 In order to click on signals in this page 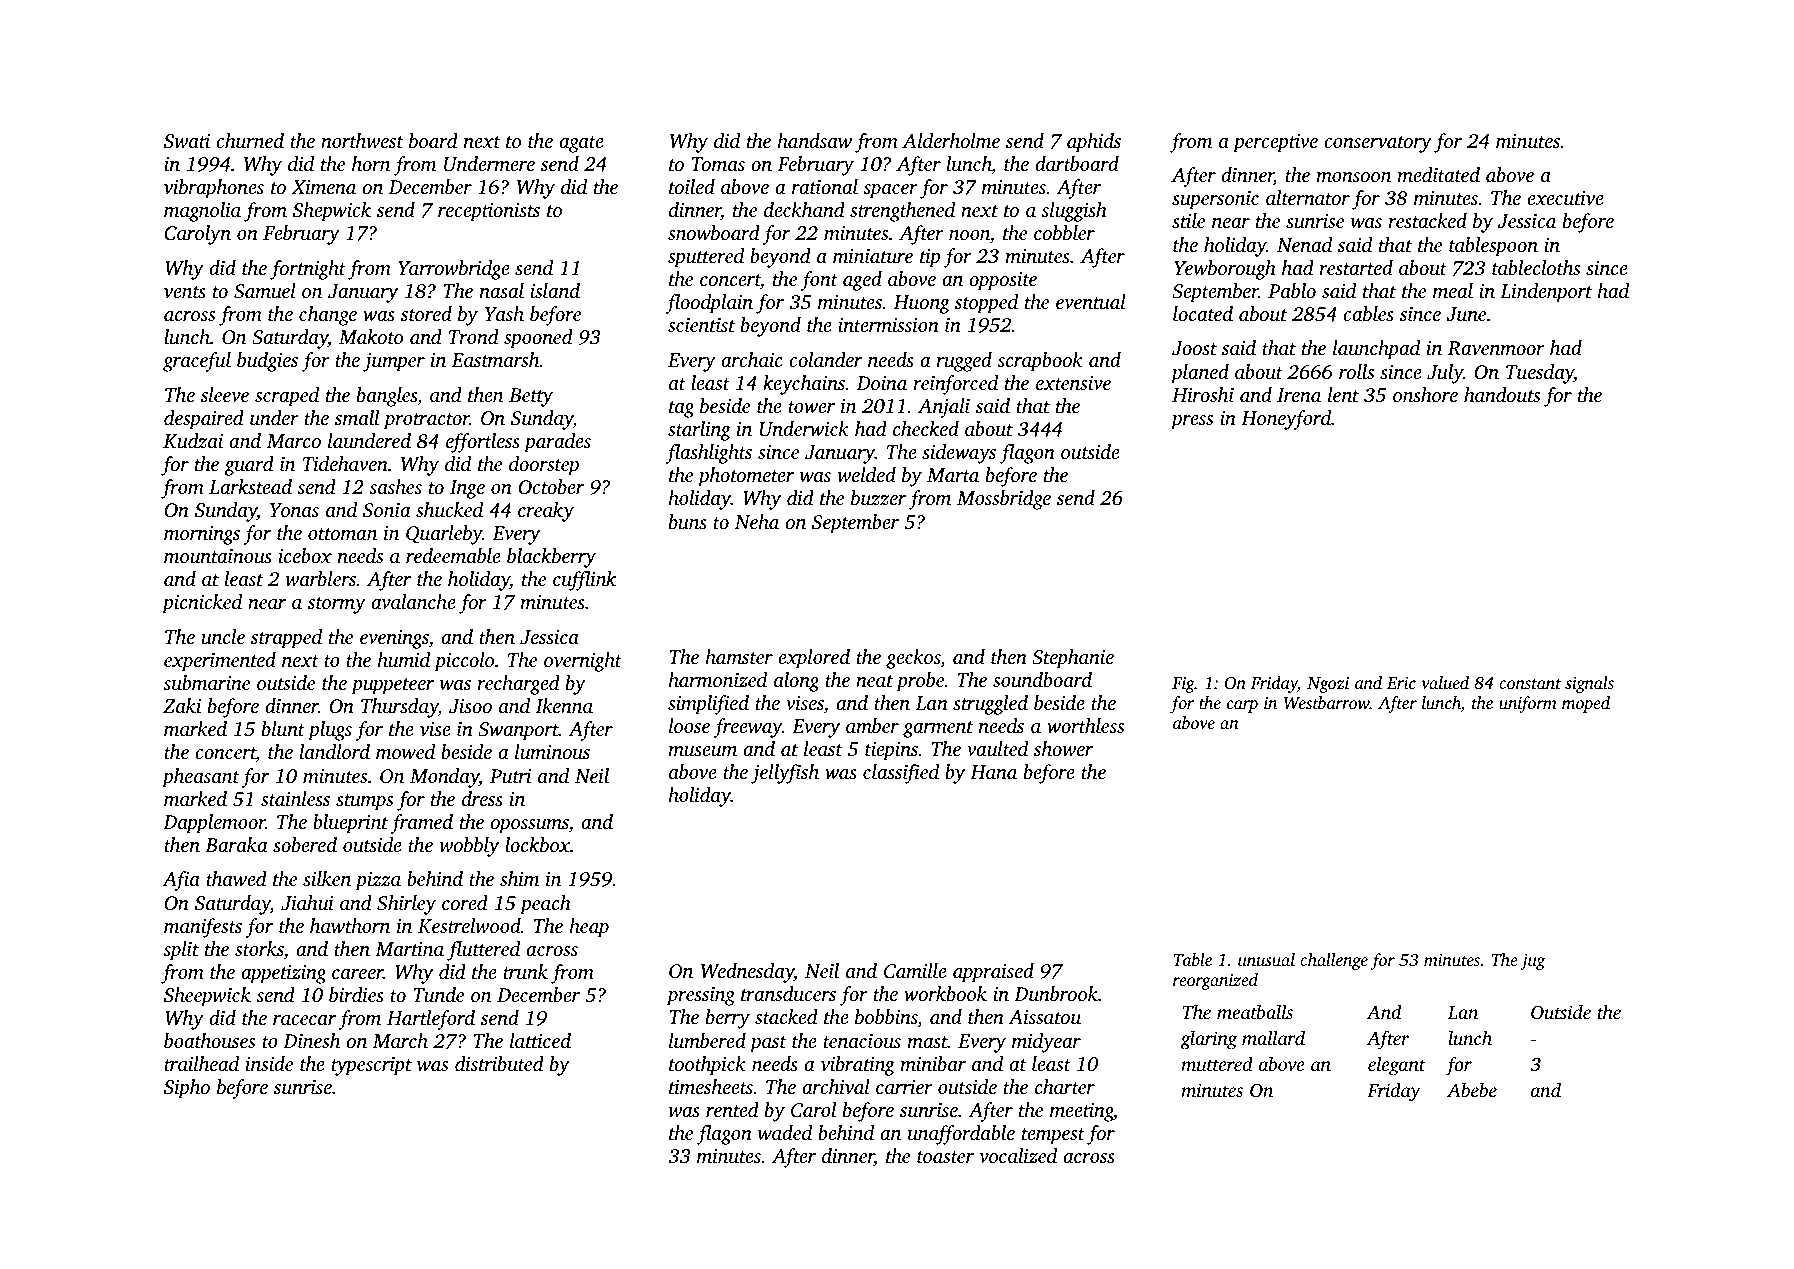, I will do `click(1589, 684)`.
